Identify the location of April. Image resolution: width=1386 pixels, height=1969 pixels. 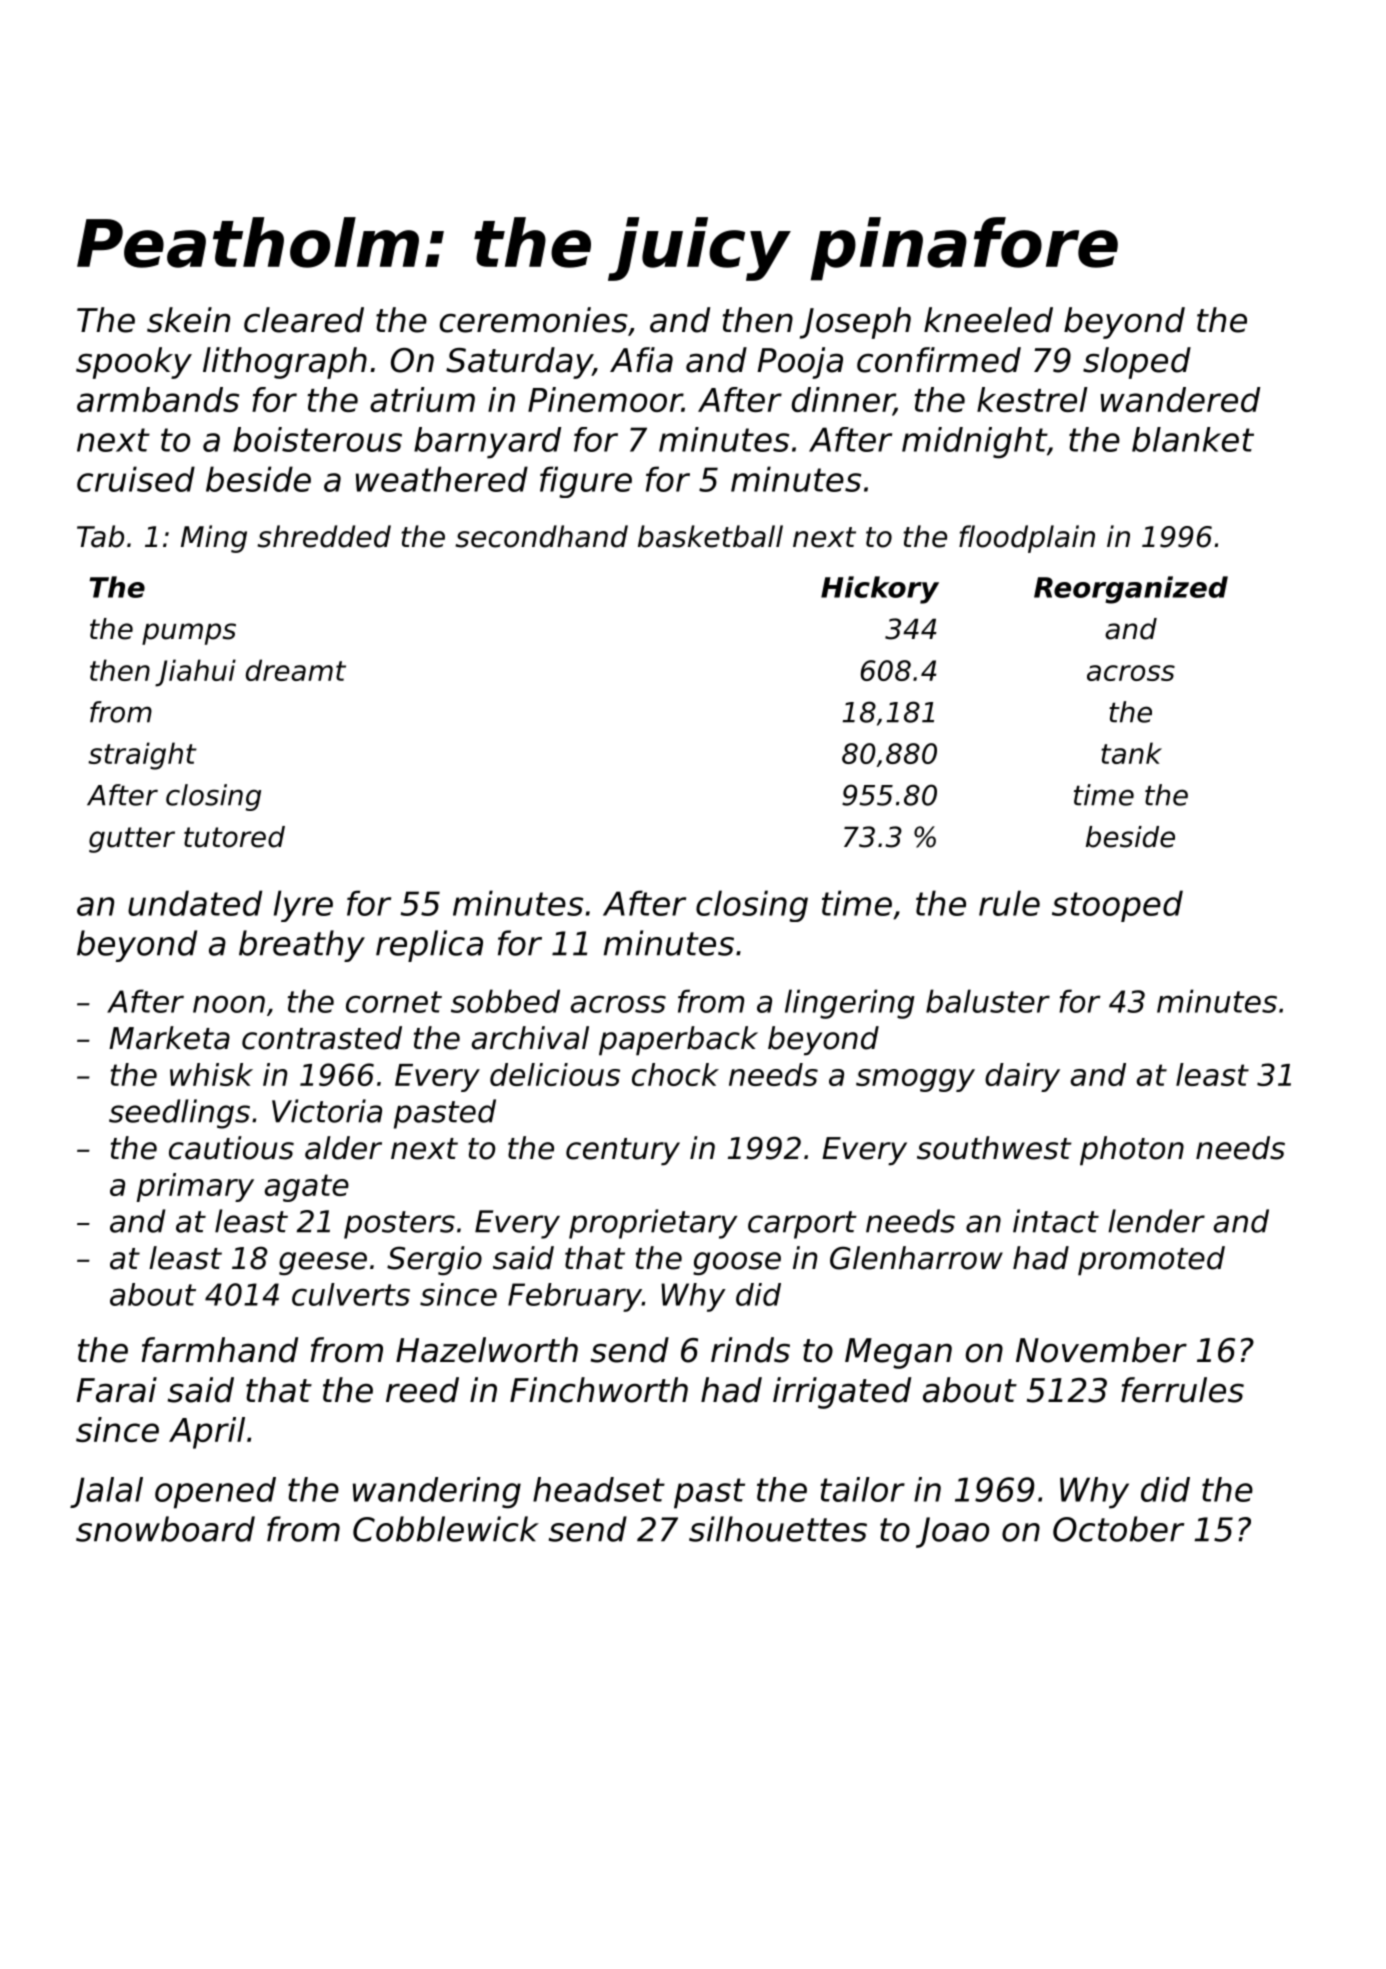
(207, 1433).
